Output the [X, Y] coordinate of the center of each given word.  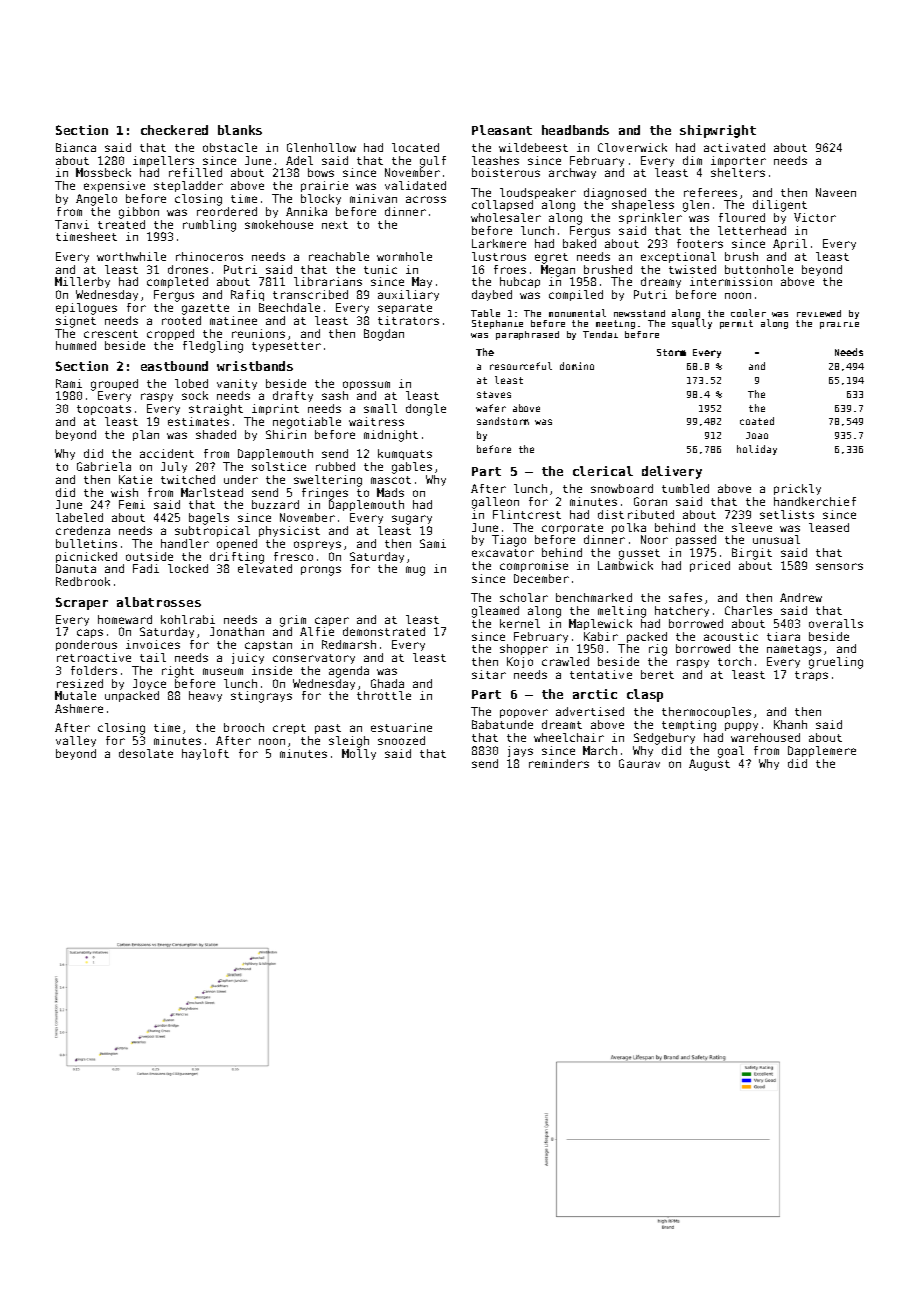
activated [734, 147]
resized [80, 683]
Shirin [286, 434]
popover [524, 713]
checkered [174, 130]
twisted [692, 269]
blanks [240, 130]
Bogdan [384, 335]
